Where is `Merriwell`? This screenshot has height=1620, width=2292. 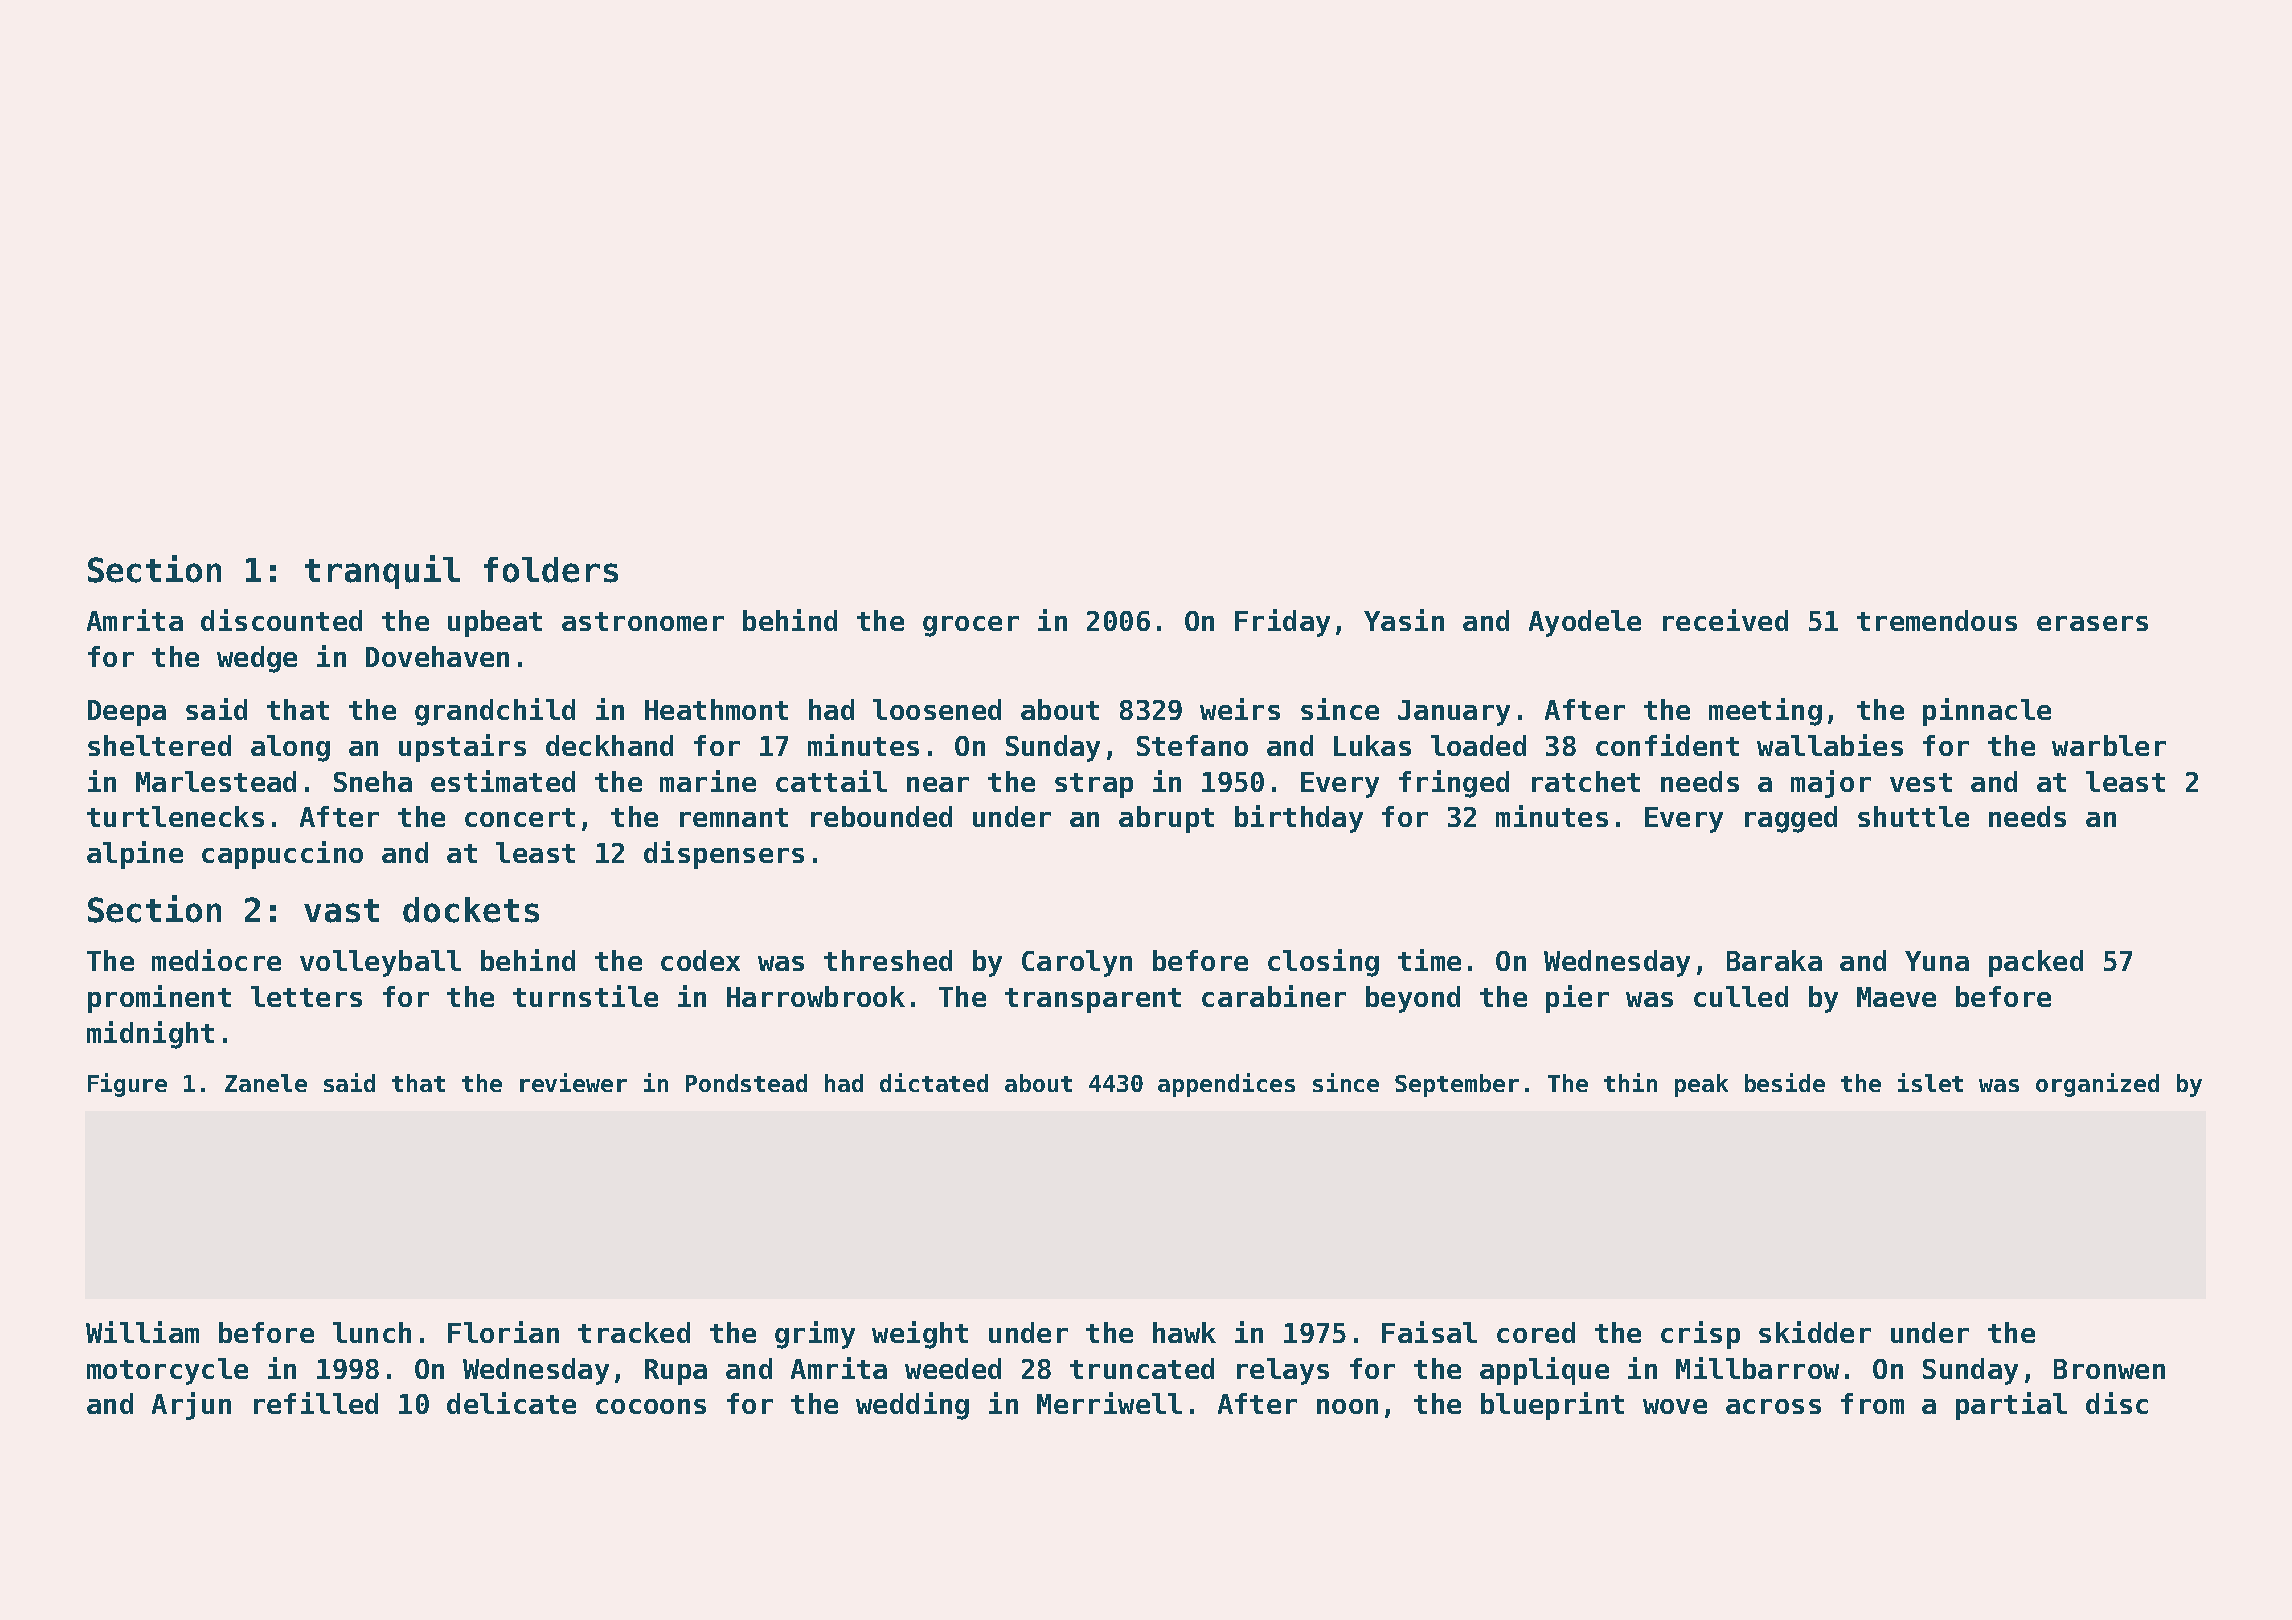
Merriwell is located at coordinates (1109, 1403).
